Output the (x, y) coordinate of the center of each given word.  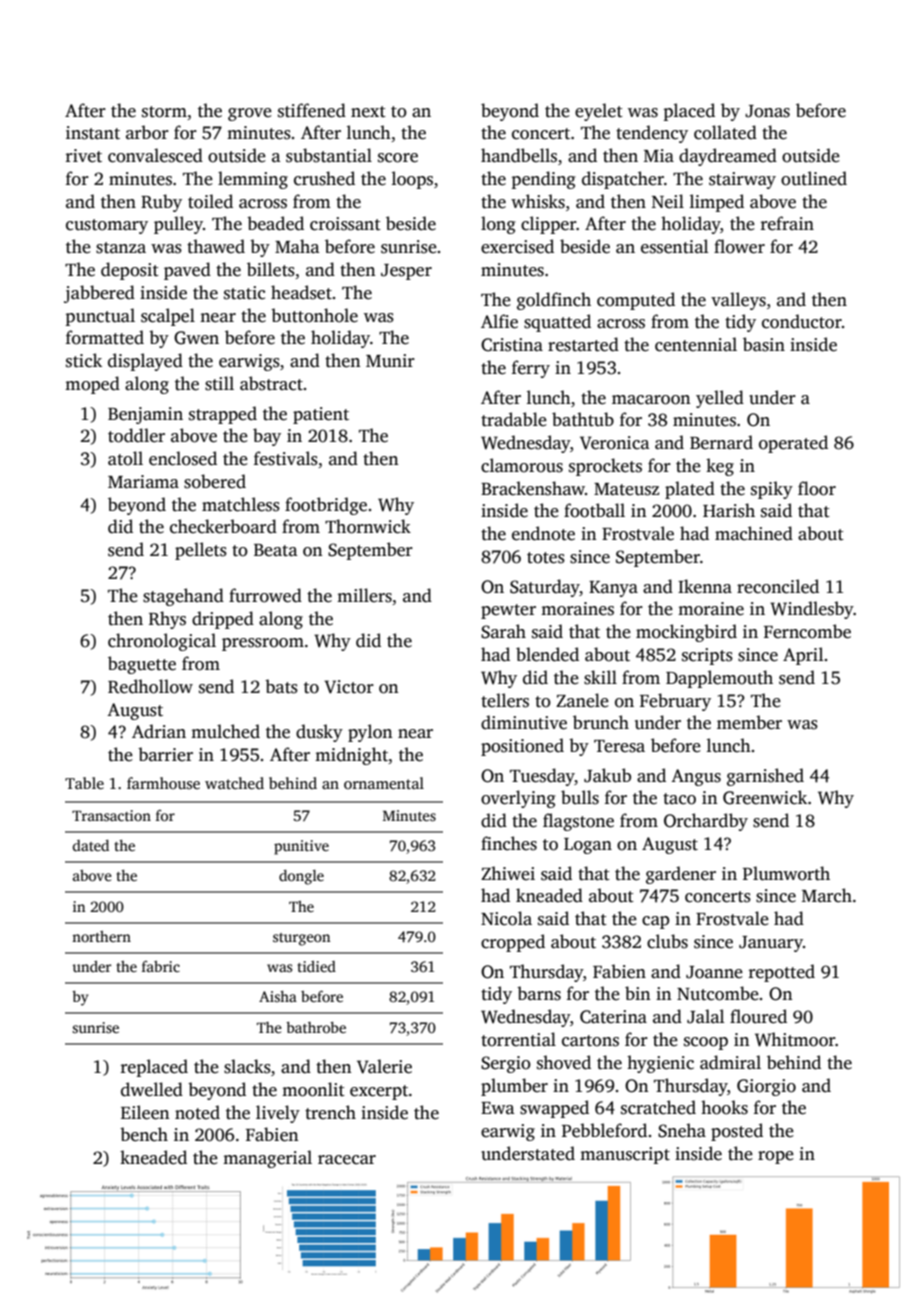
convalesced (155, 155)
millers (364, 595)
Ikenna (705, 586)
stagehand (183, 597)
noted (197, 1112)
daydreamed (728, 157)
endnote (543, 533)
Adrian (159, 731)
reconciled (778, 586)
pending (543, 180)
